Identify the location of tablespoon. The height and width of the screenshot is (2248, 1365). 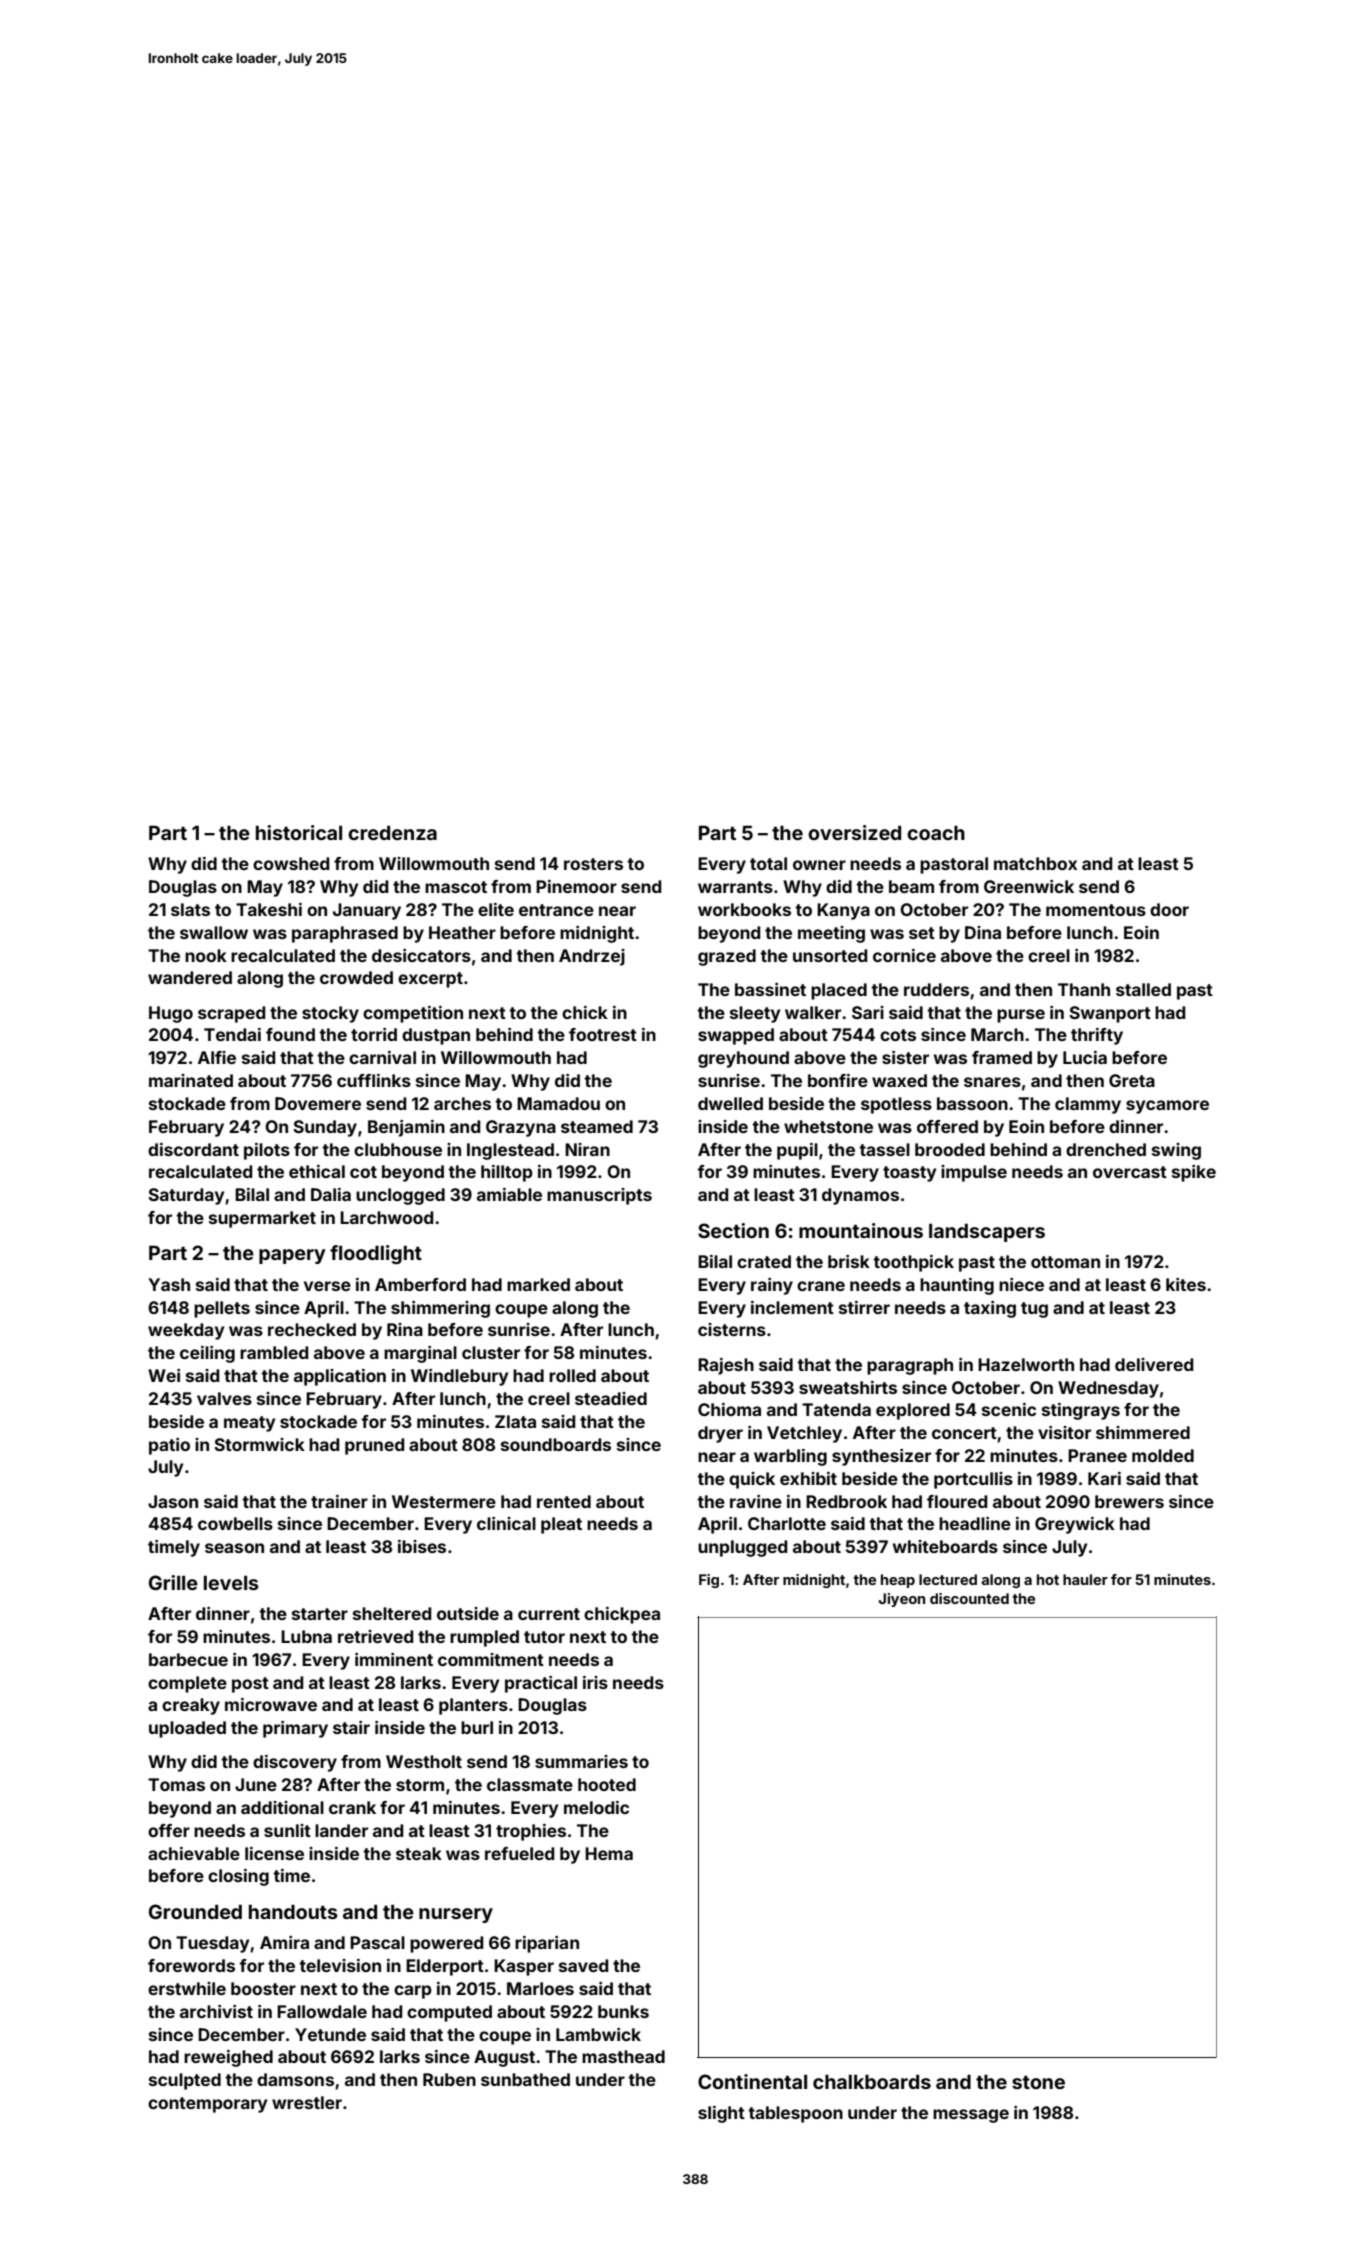
(795, 2114).
